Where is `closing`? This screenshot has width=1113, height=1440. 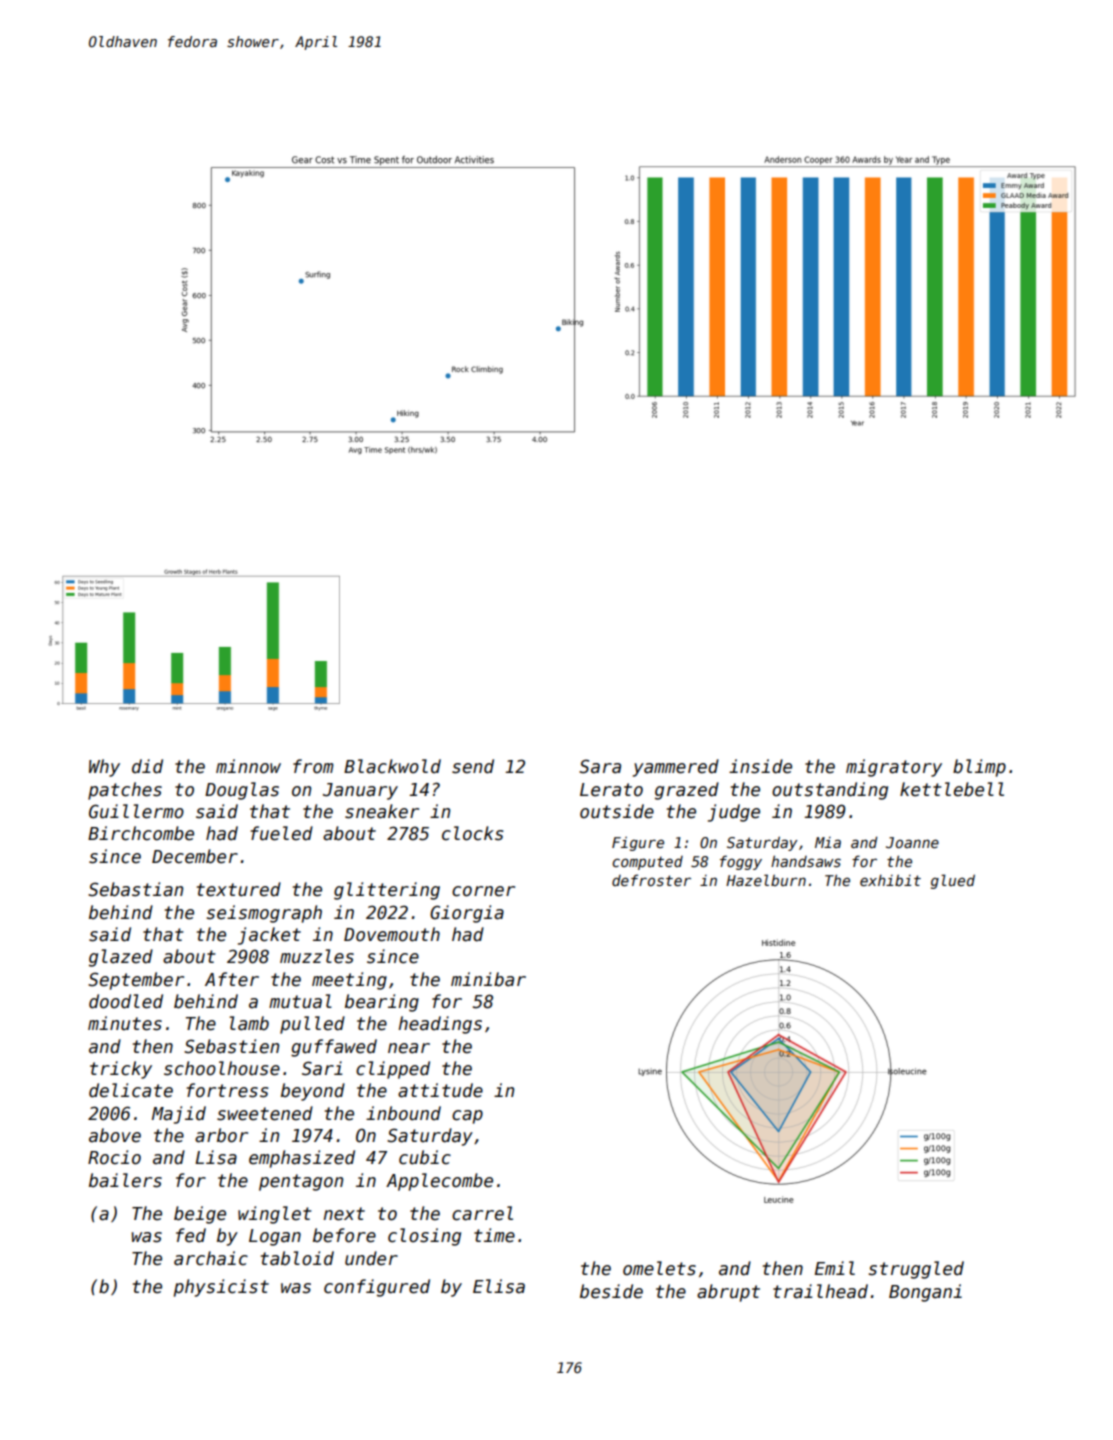
closing is located at coordinates (424, 1237).
